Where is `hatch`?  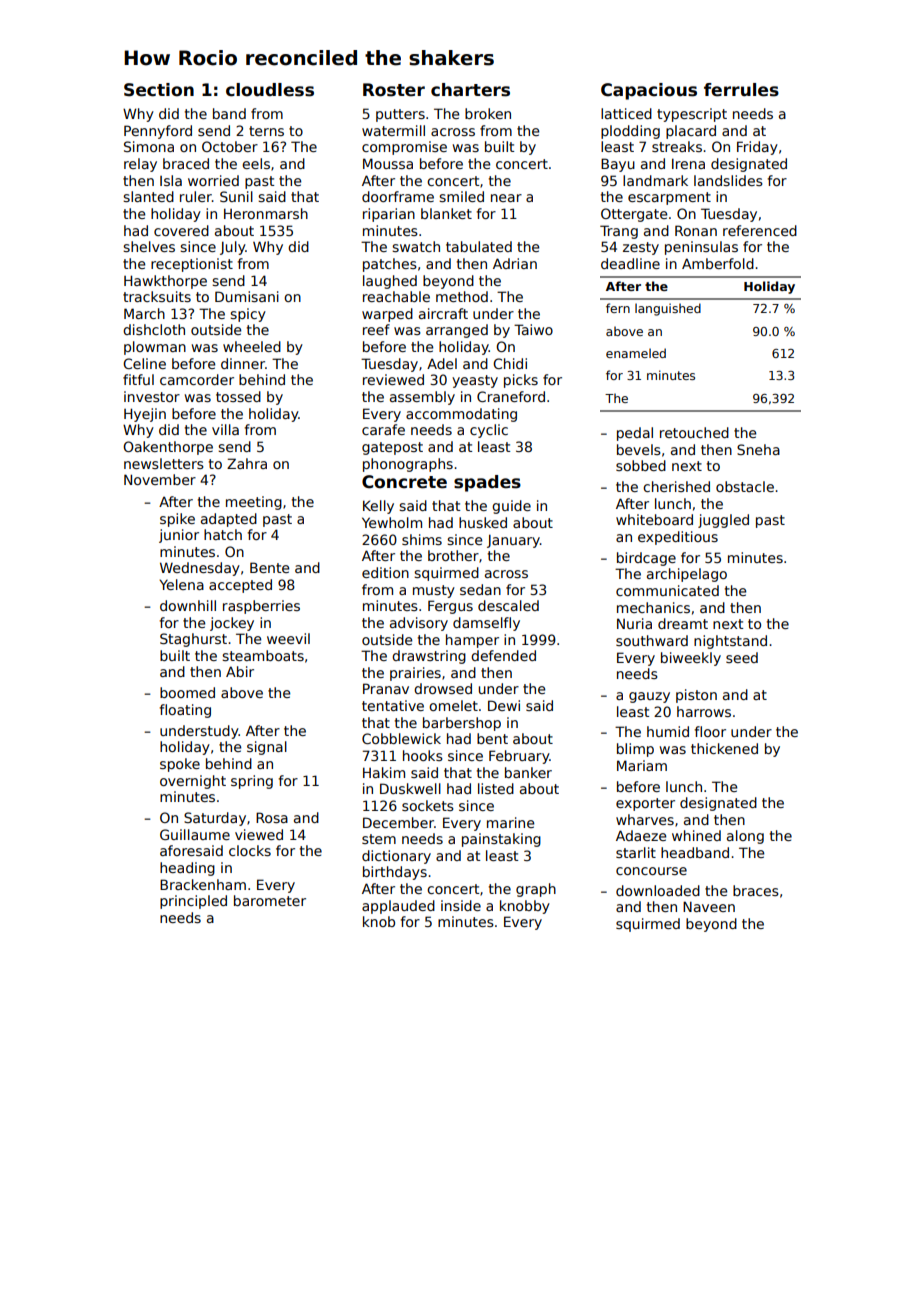
hatch is located at coordinates (223, 534).
